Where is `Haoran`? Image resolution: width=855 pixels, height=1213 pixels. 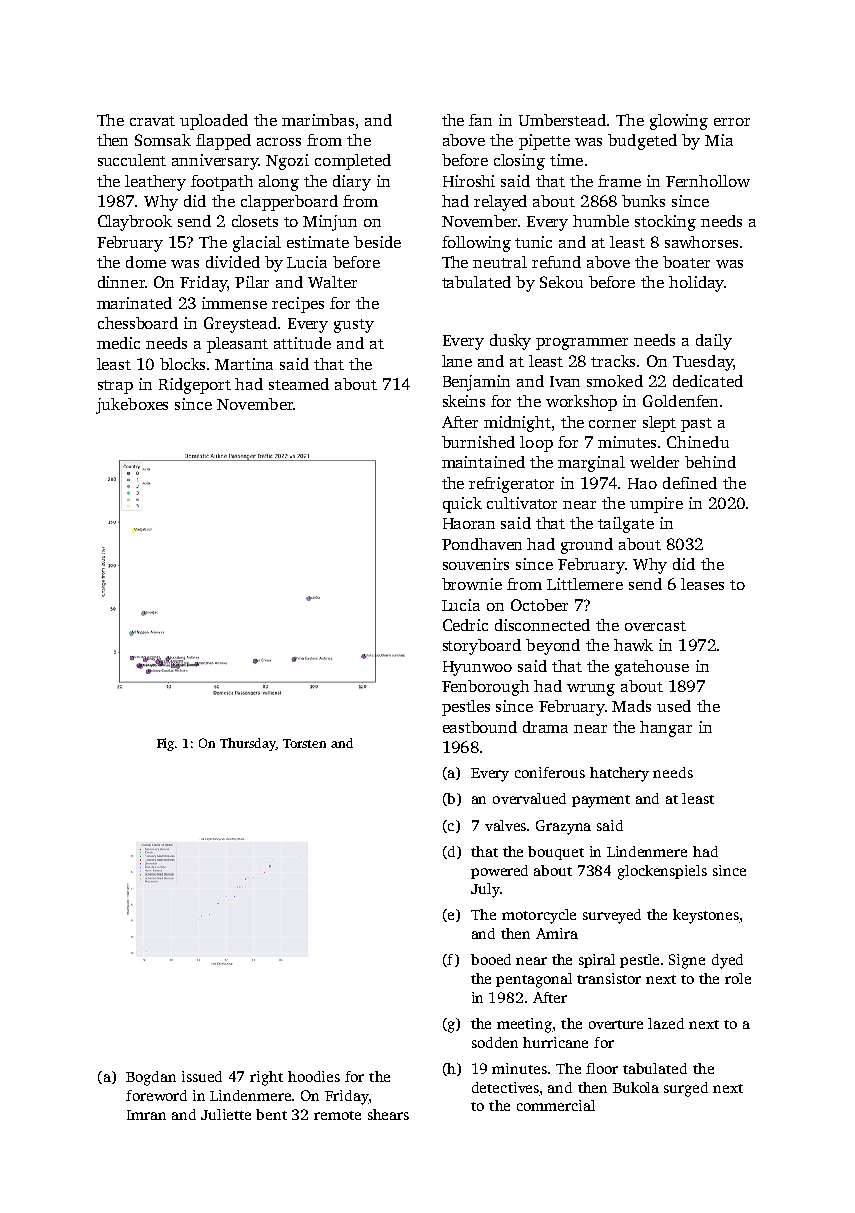
Haoran is located at coordinates (469, 523).
